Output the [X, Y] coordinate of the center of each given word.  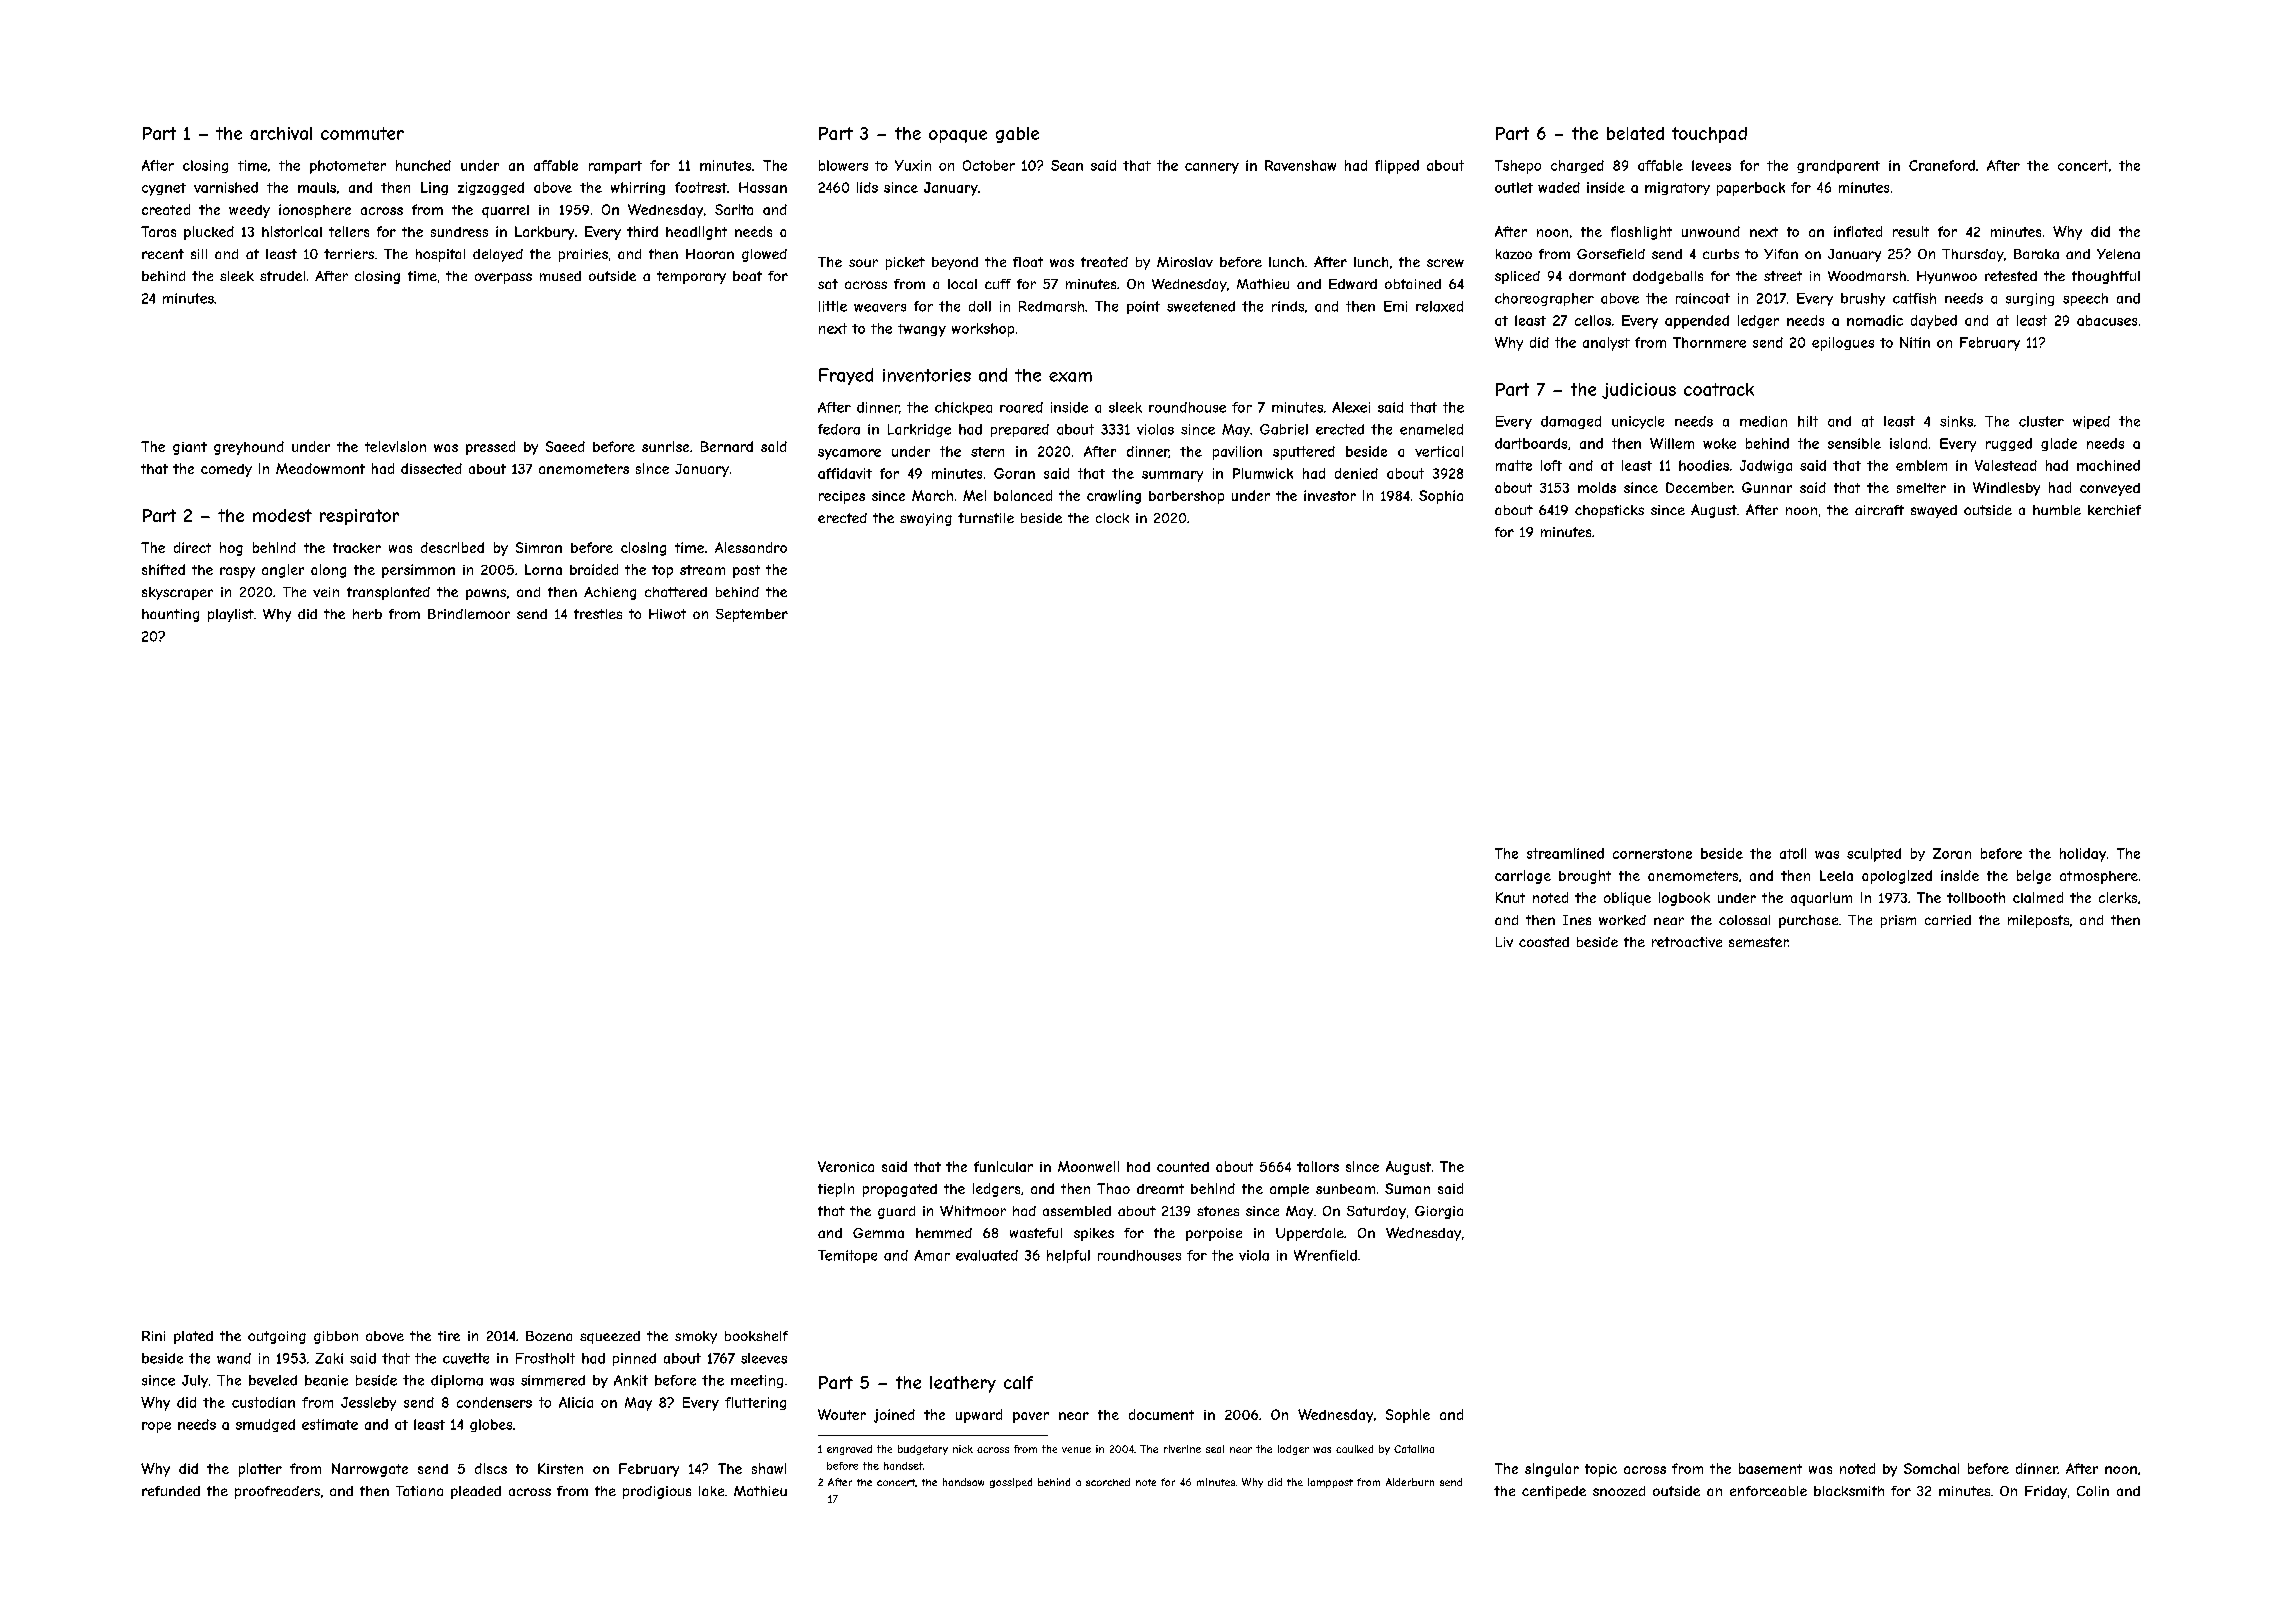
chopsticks [1609, 511]
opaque [958, 136]
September [752, 615]
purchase [1808, 921]
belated [1635, 133]
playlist [231, 615]
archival [281, 133]
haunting [170, 615]
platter [260, 1470]
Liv [1504, 942]
